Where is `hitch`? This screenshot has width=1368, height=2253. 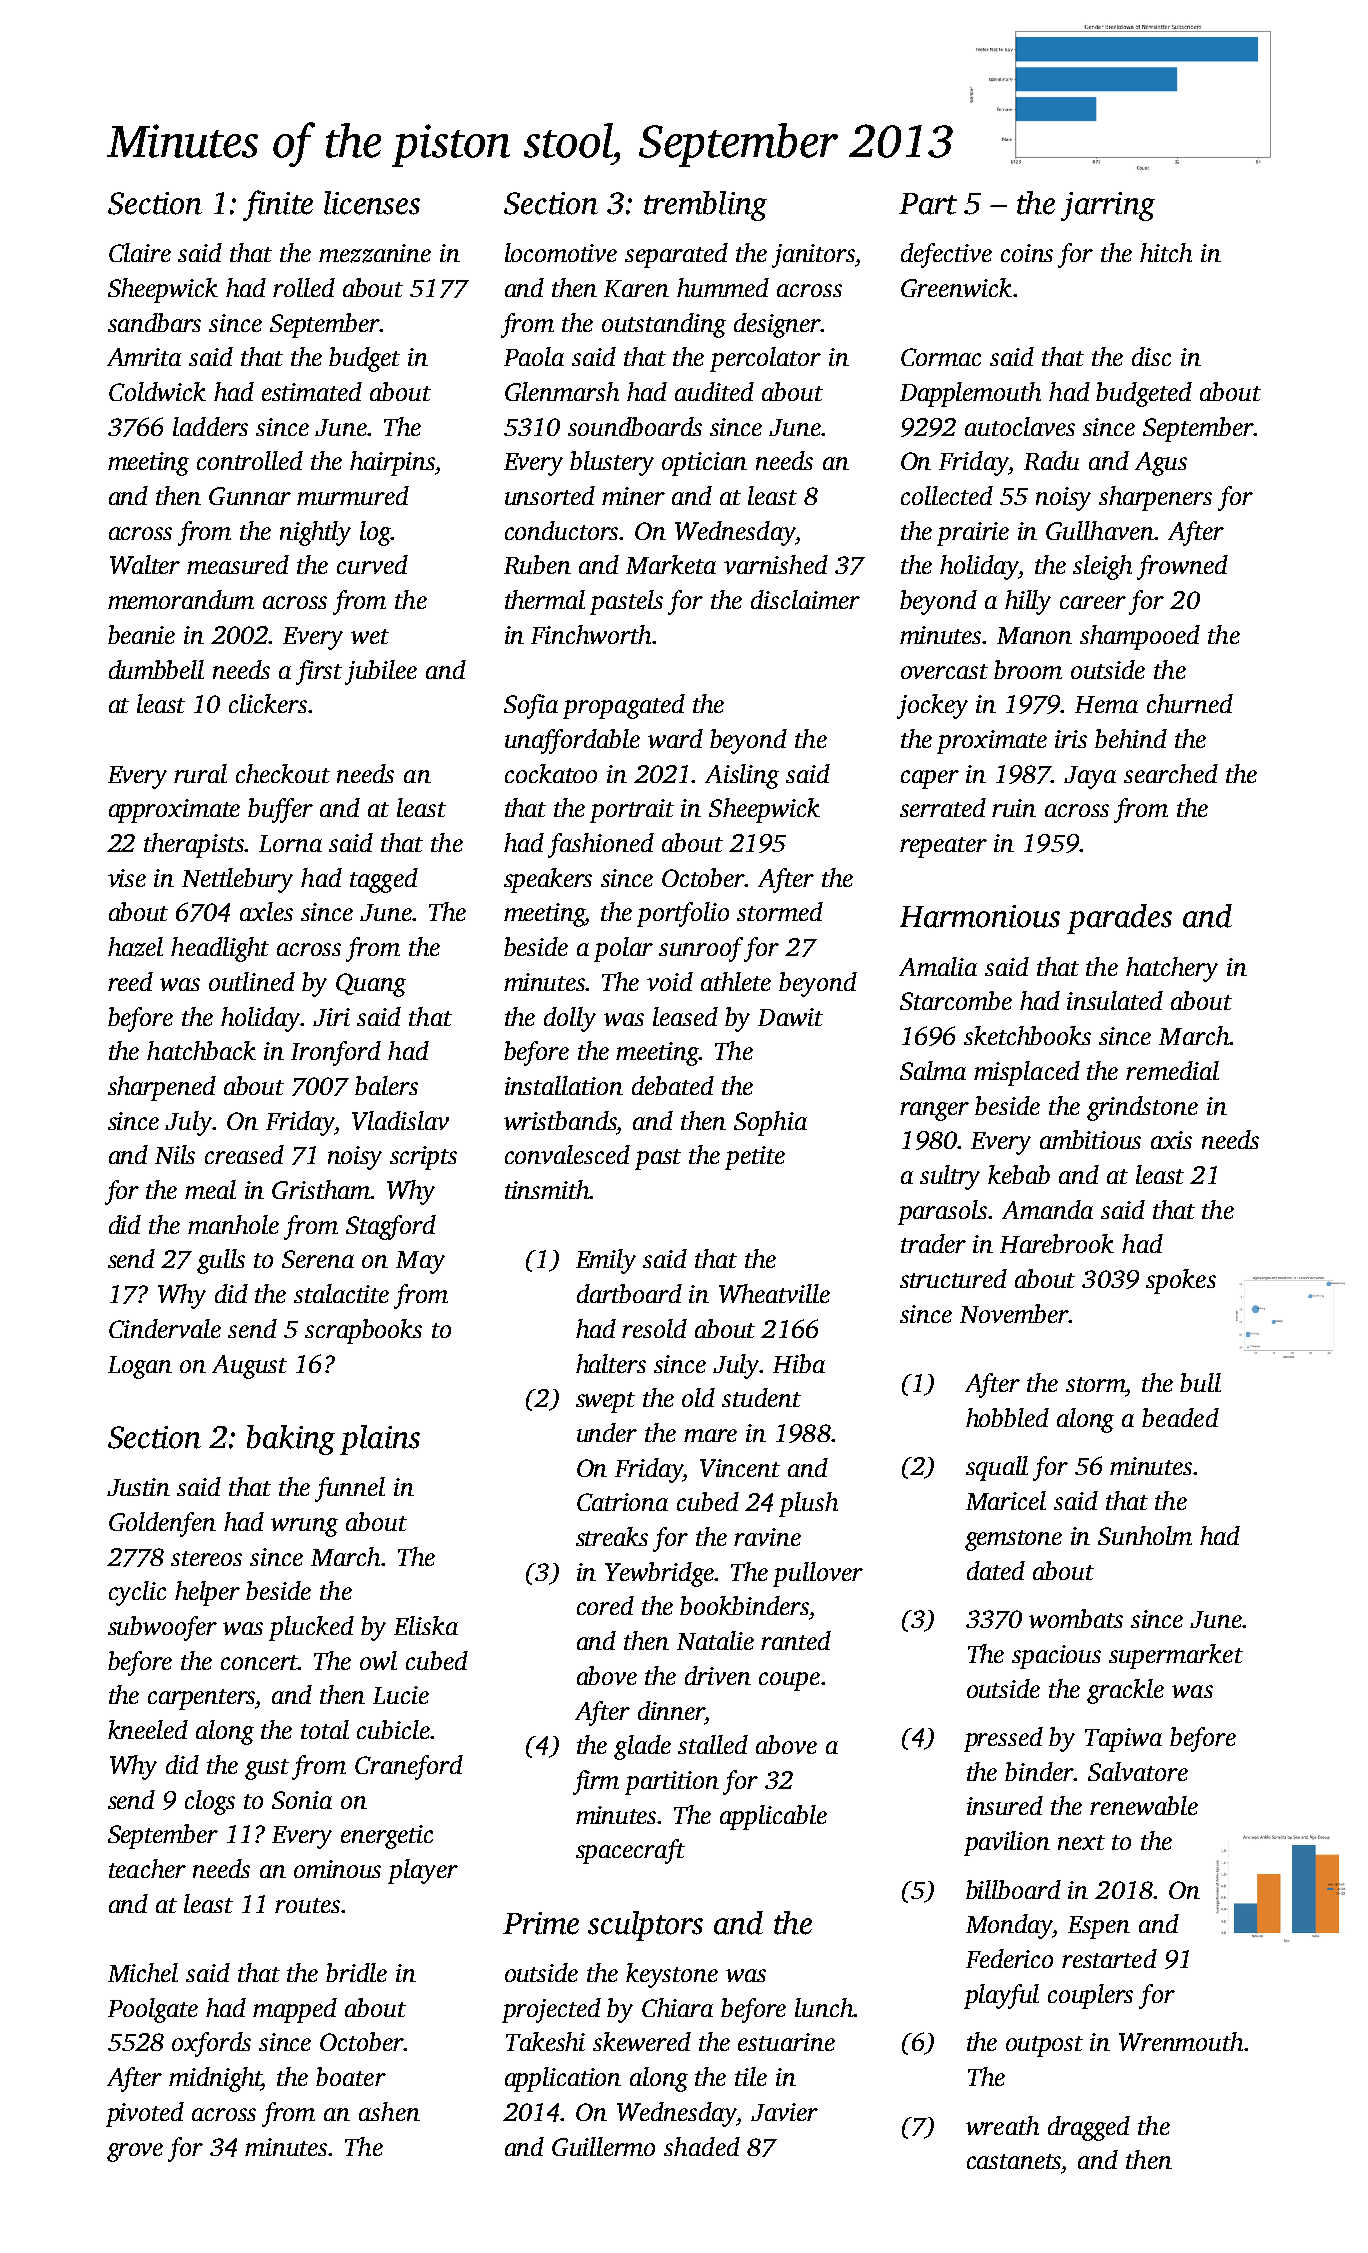
hitch is located at coordinates (1166, 252).
